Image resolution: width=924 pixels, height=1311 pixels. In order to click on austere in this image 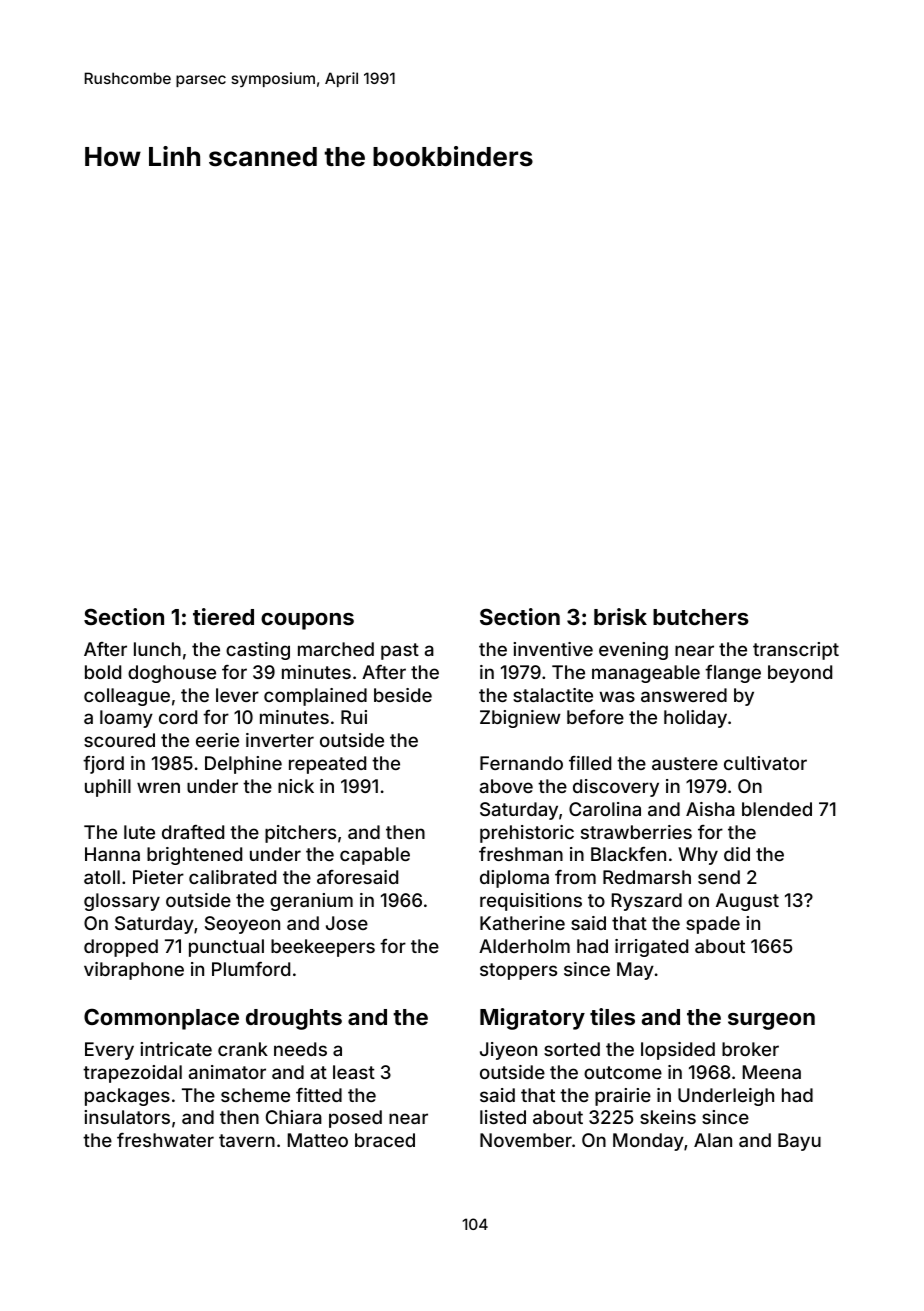, I will do `click(685, 763)`.
